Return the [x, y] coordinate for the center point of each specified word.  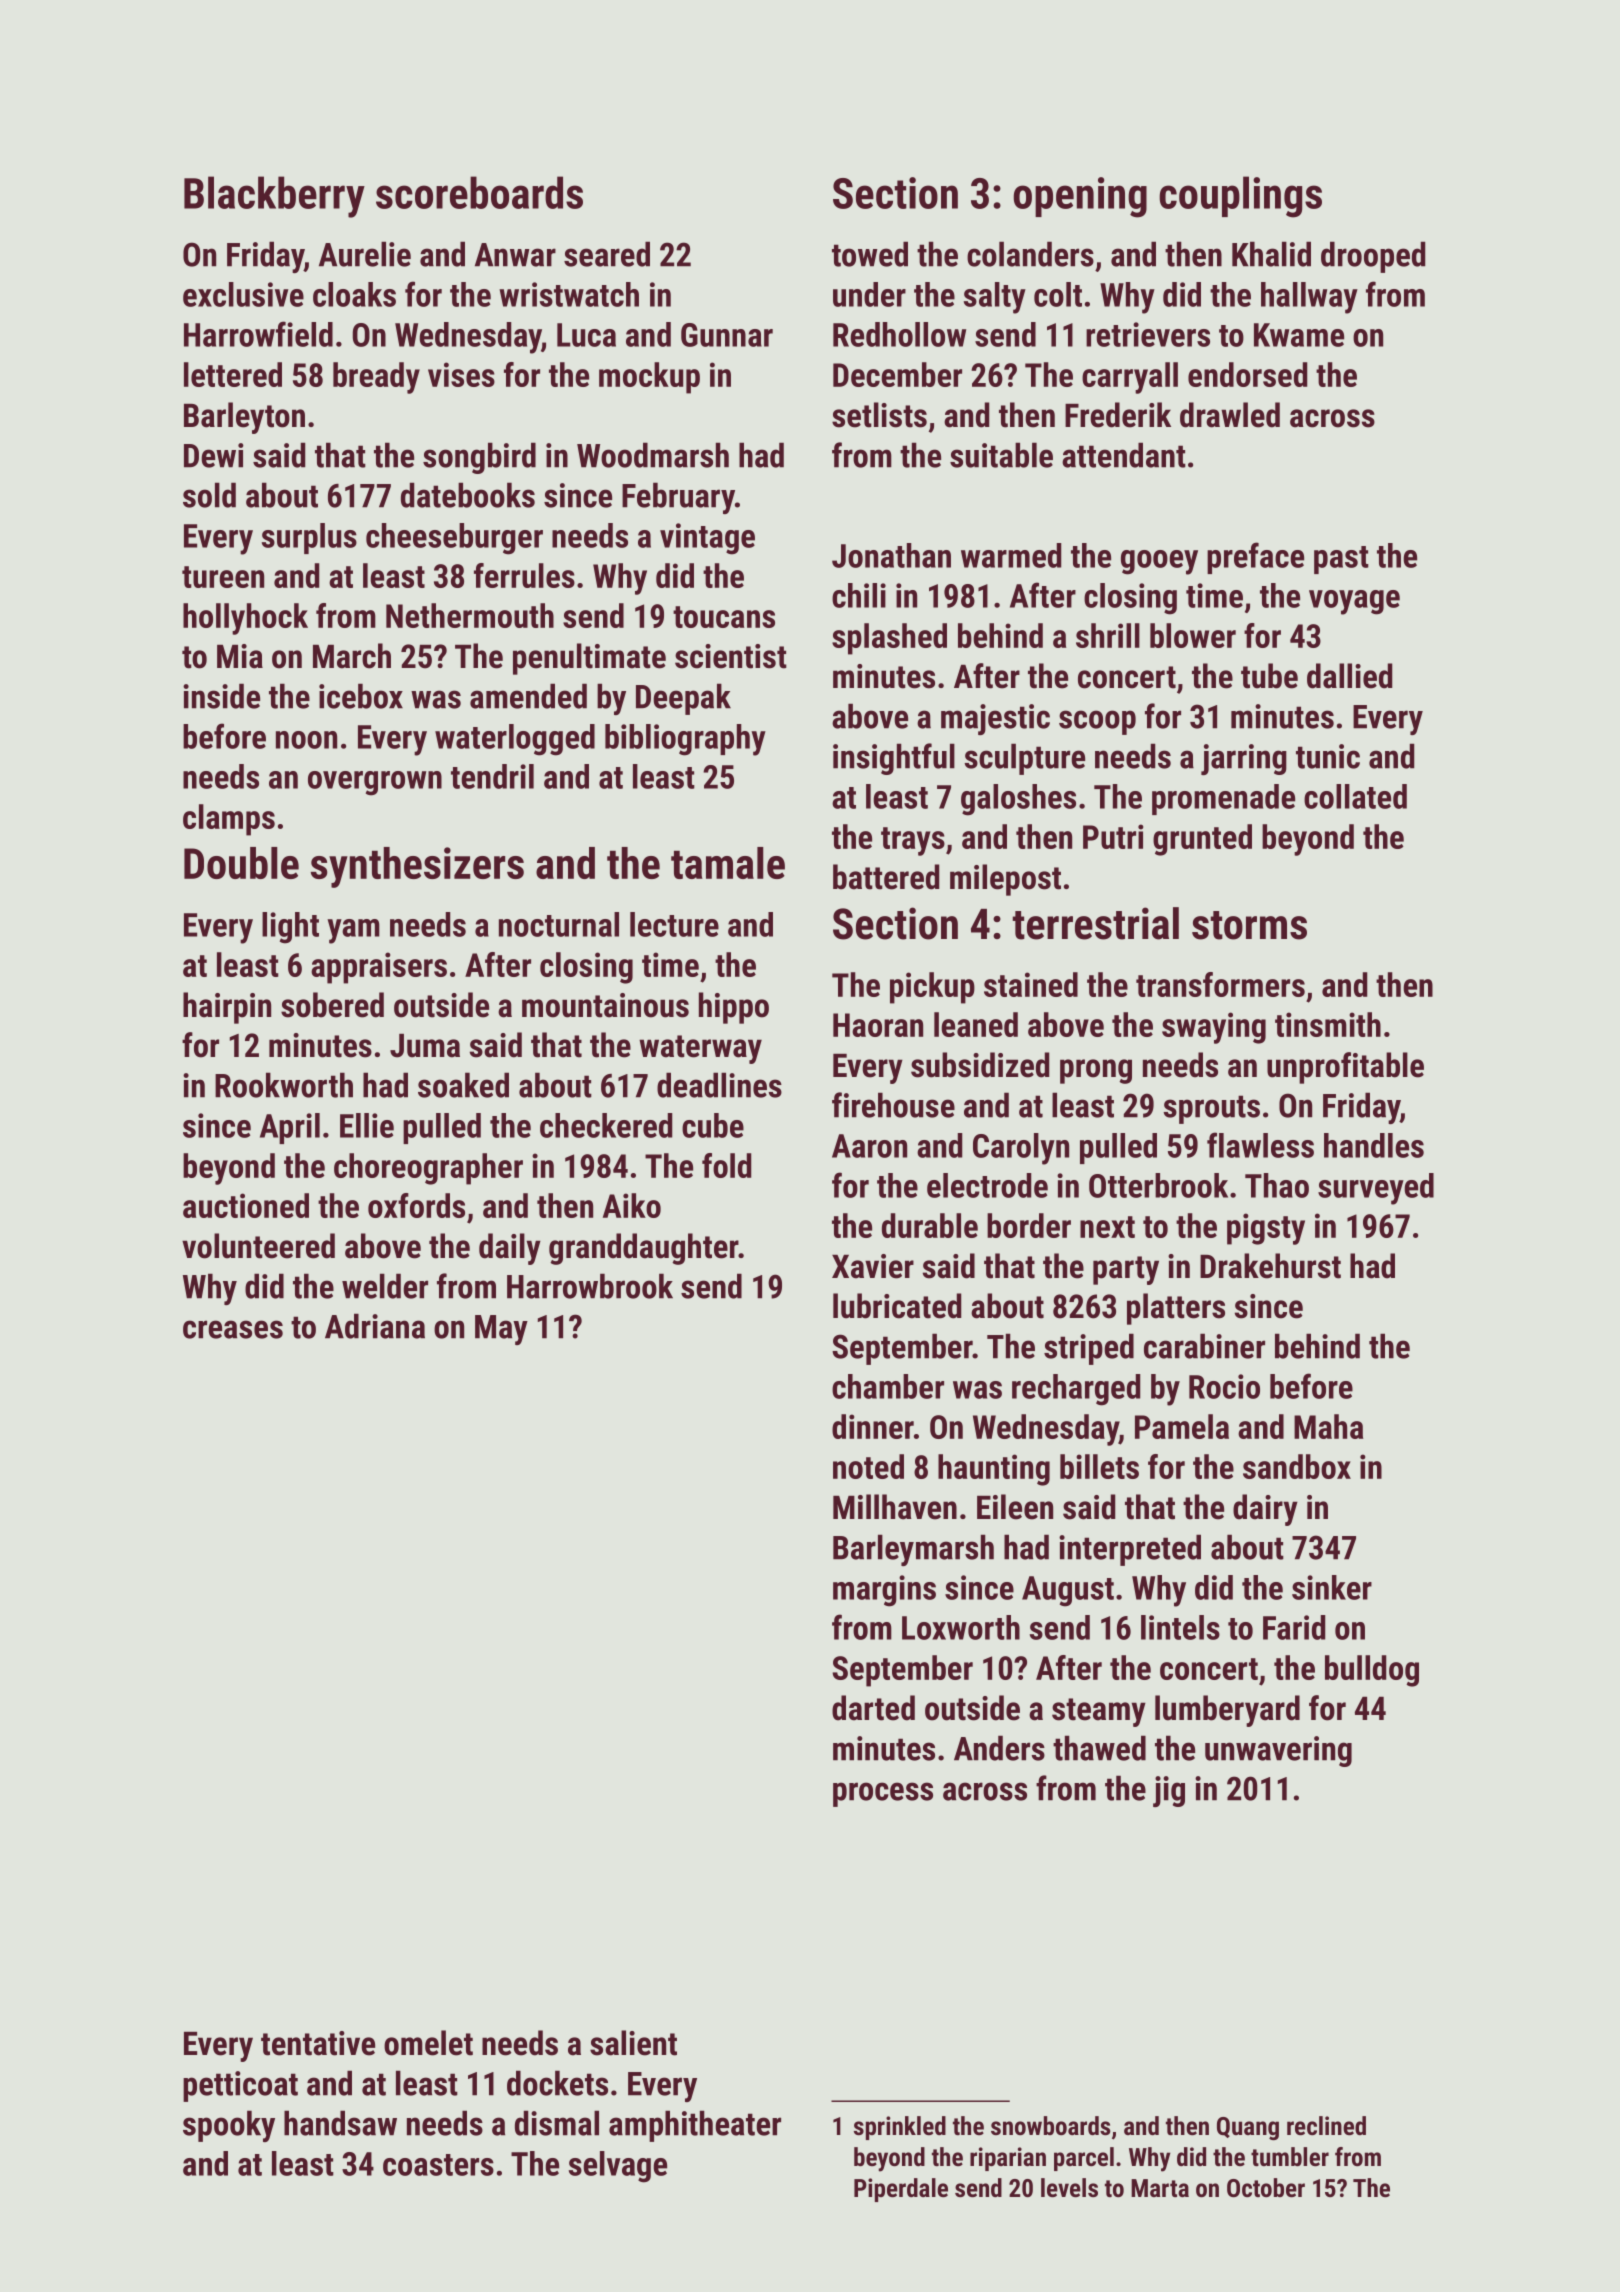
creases [233, 1329]
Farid [1294, 1627]
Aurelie [365, 254]
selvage [618, 2167]
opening [1080, 197]
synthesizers [417, 867]
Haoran [878, 1025]
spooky [229, 2126]
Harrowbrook [590, 1286]
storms [1249, 925]
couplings [1240, 197]
